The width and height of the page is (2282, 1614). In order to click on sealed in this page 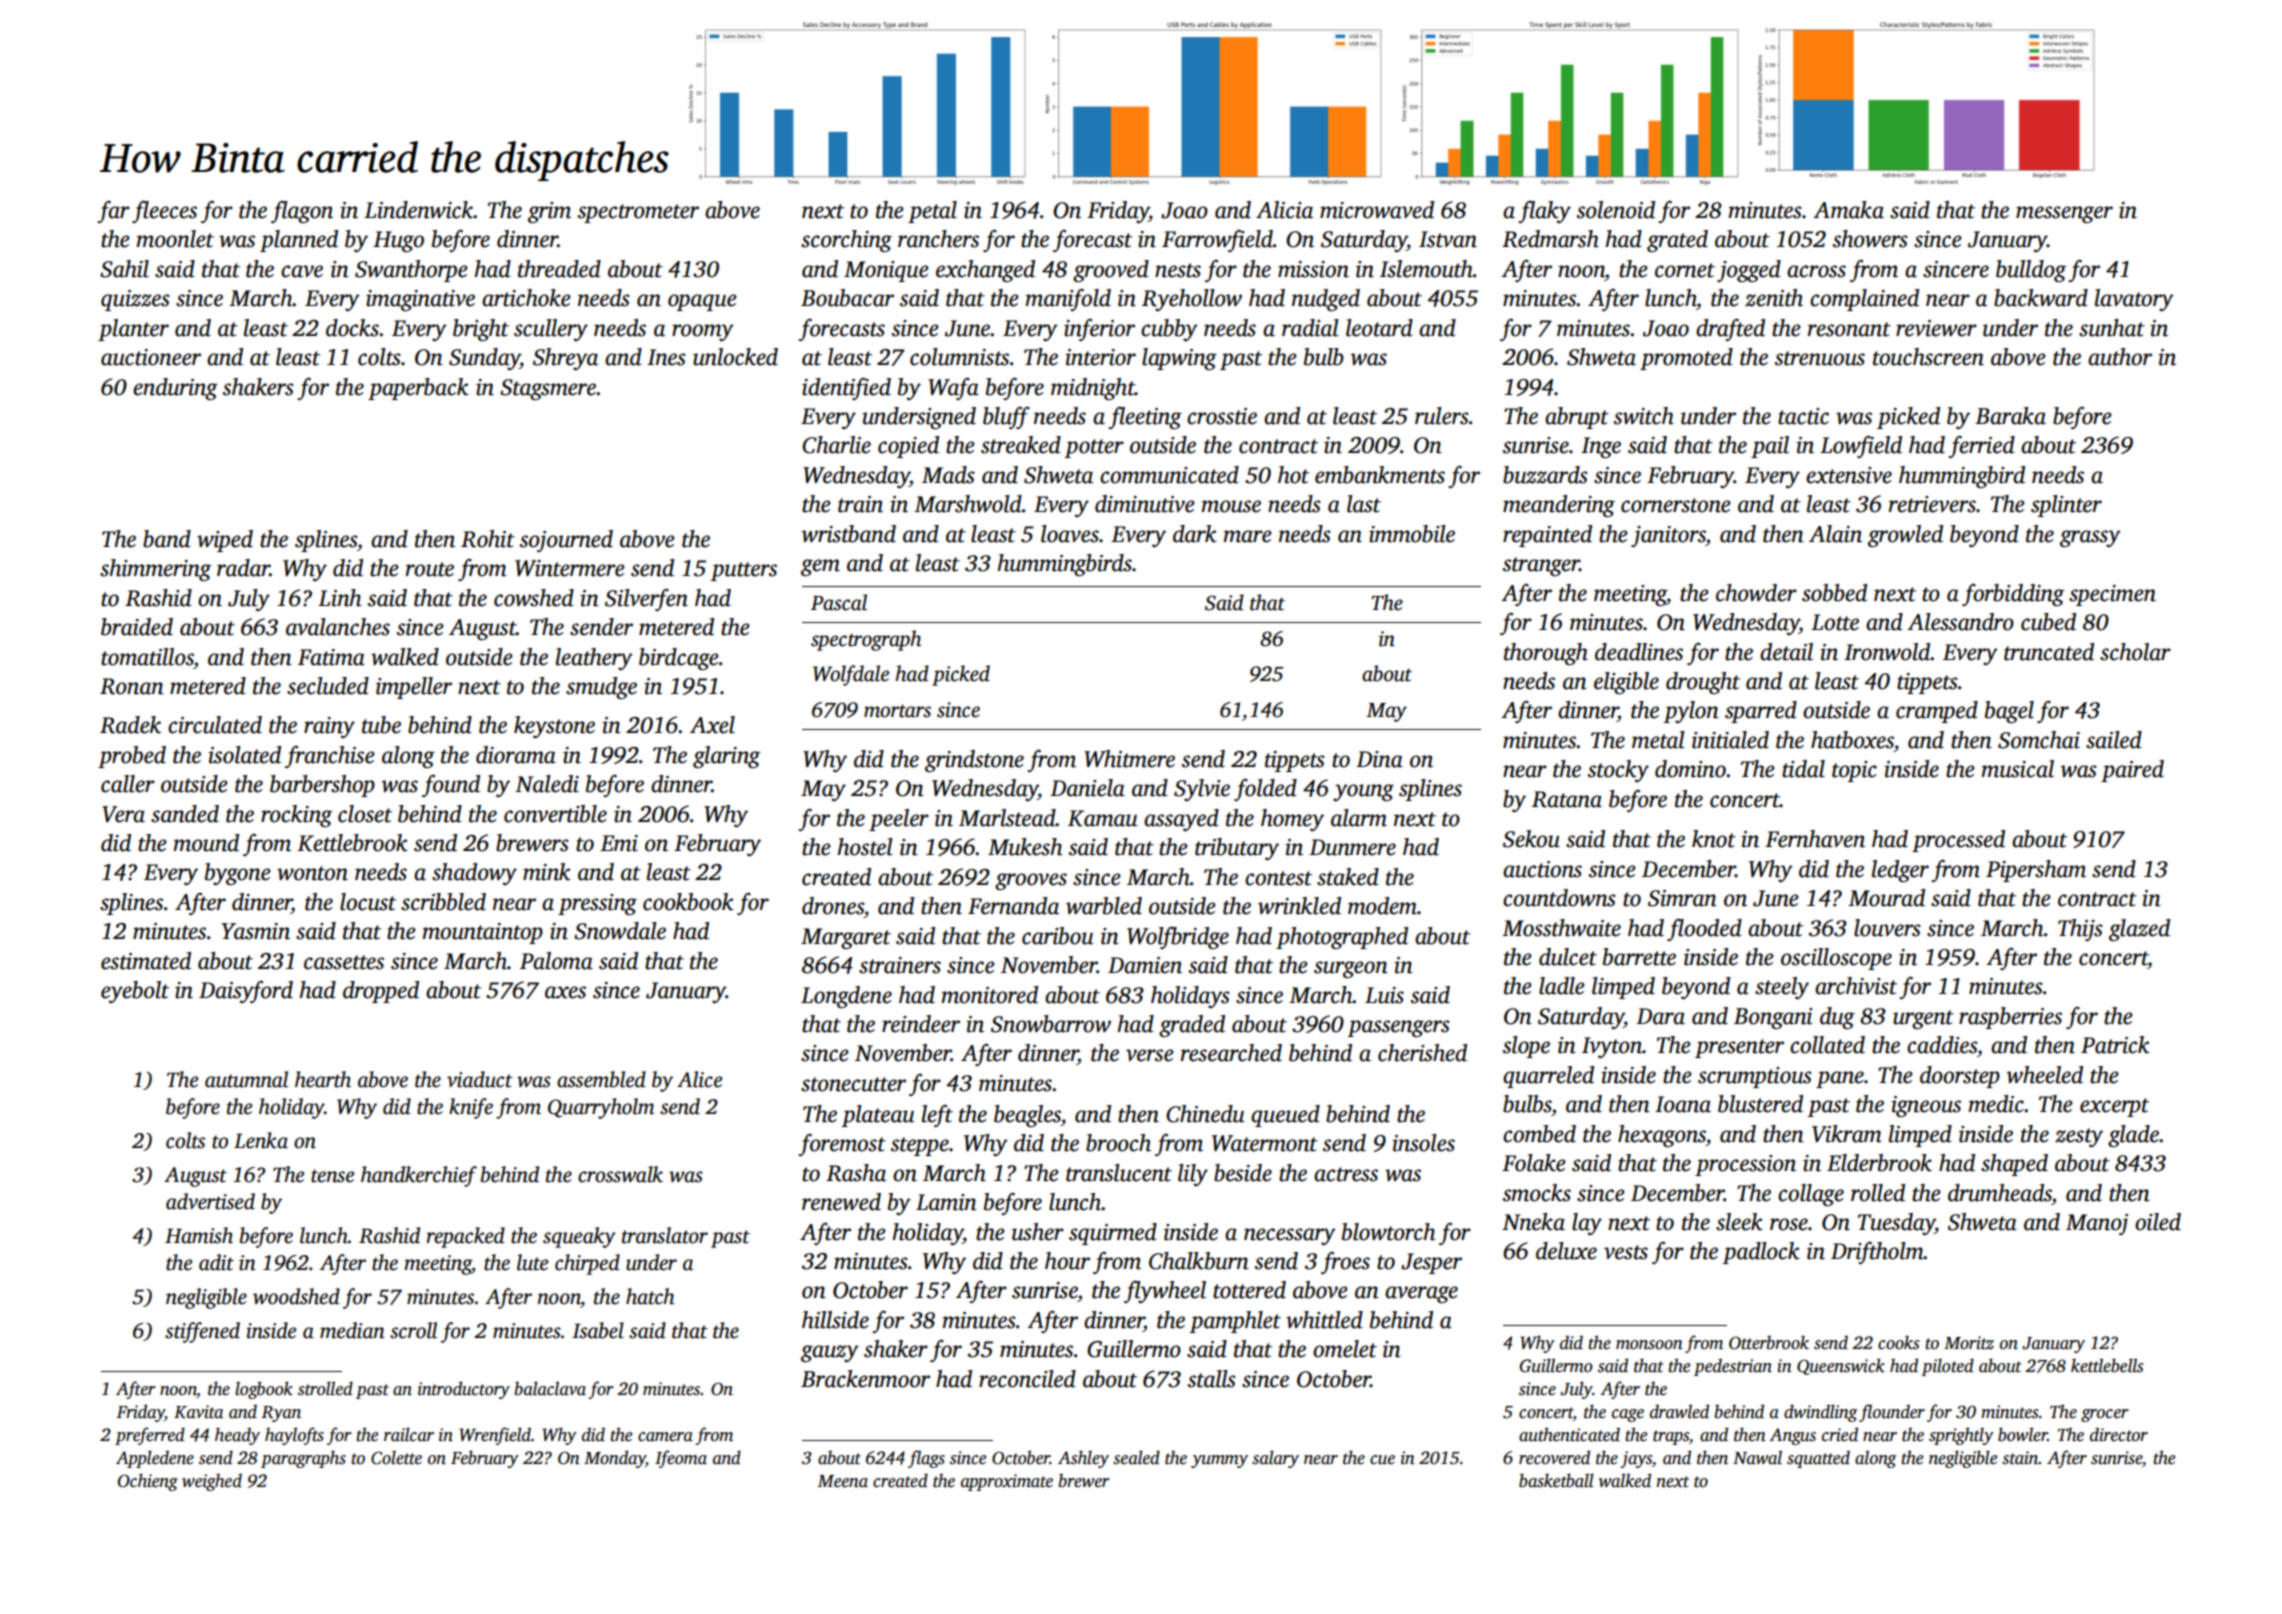, I will do `click(1136, 1457)`.
